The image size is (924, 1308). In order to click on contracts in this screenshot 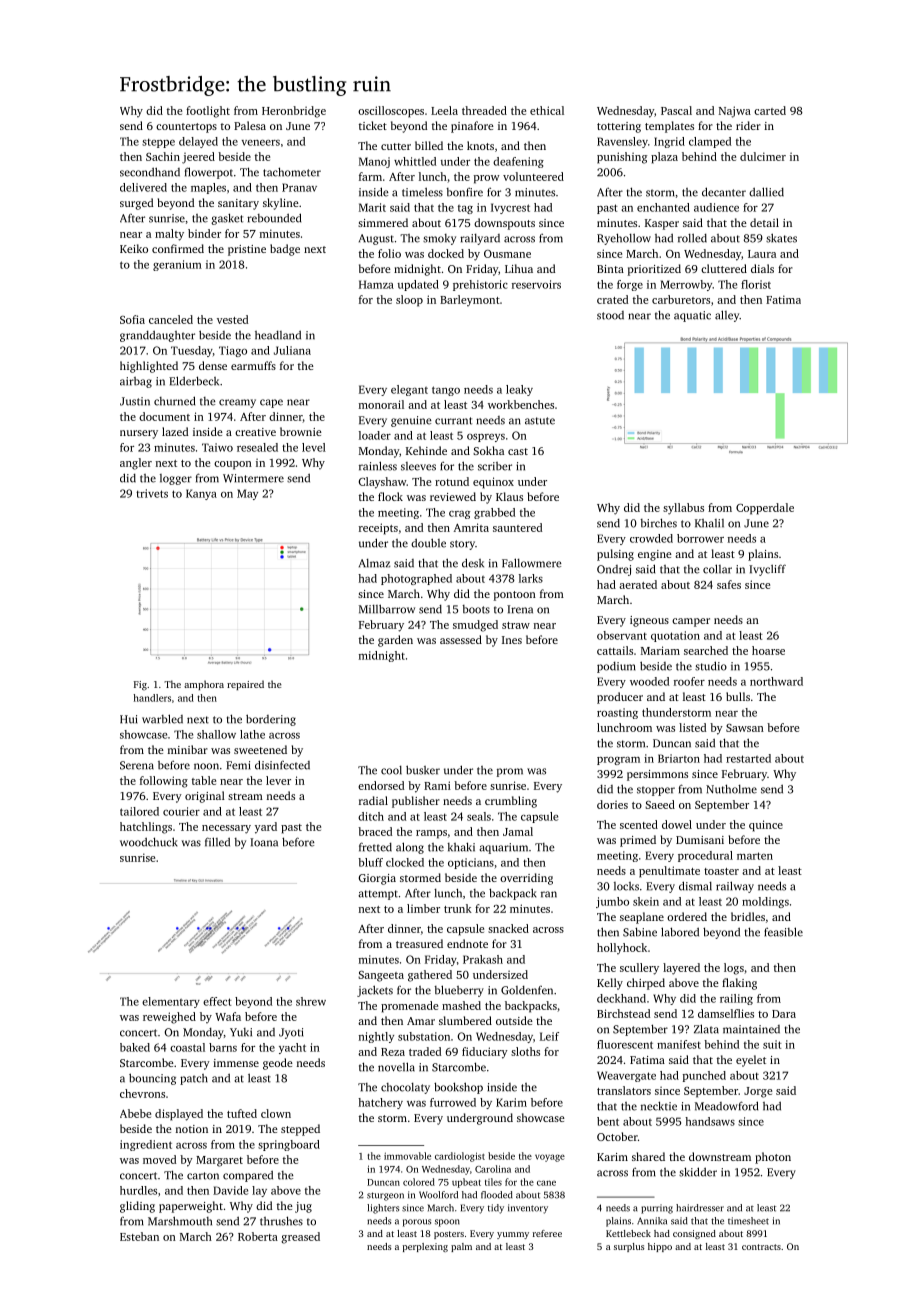, I will do `click(761, 1247)`.
